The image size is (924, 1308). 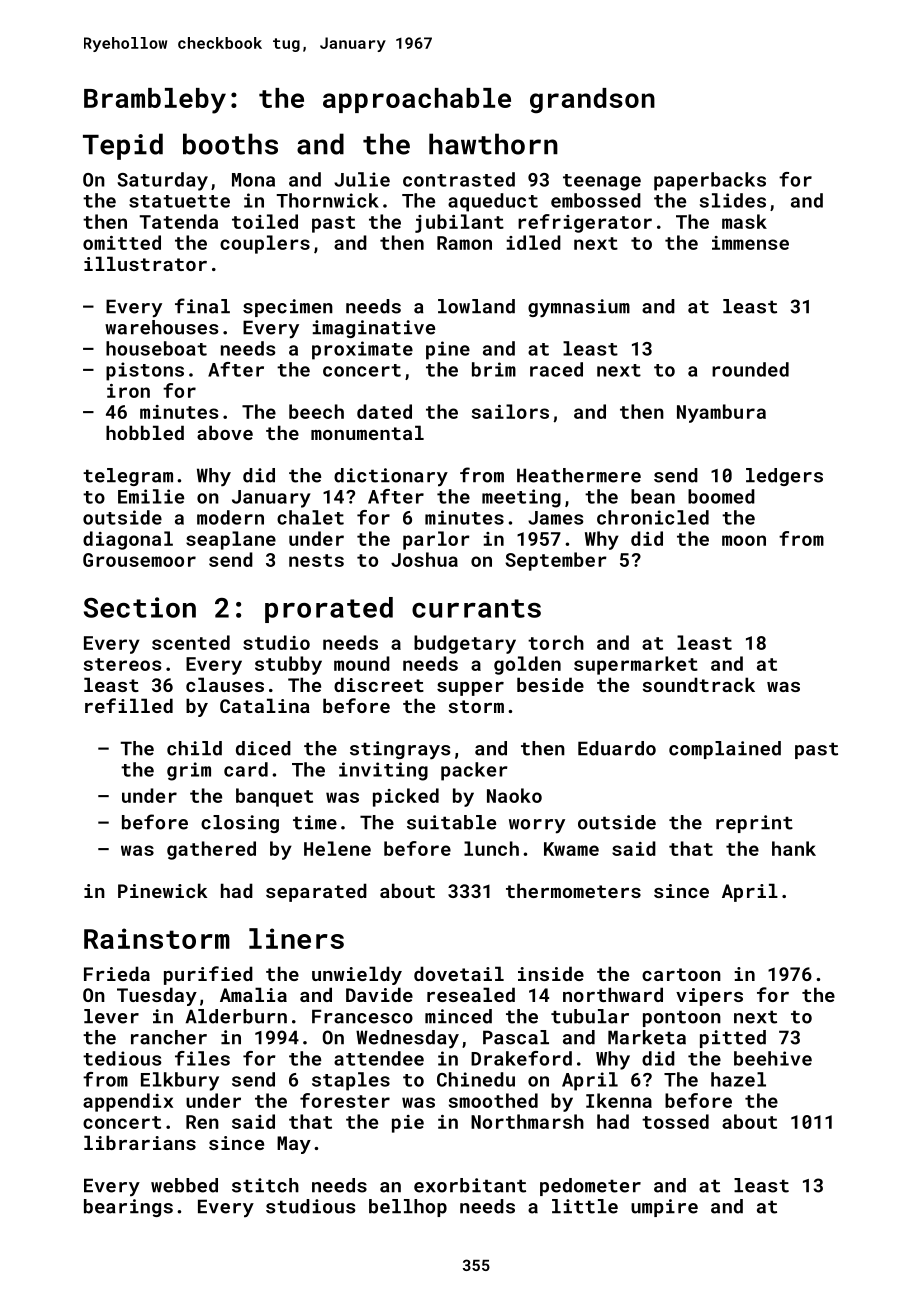 I want to click on Tepid, so click(x=123, y=146).
